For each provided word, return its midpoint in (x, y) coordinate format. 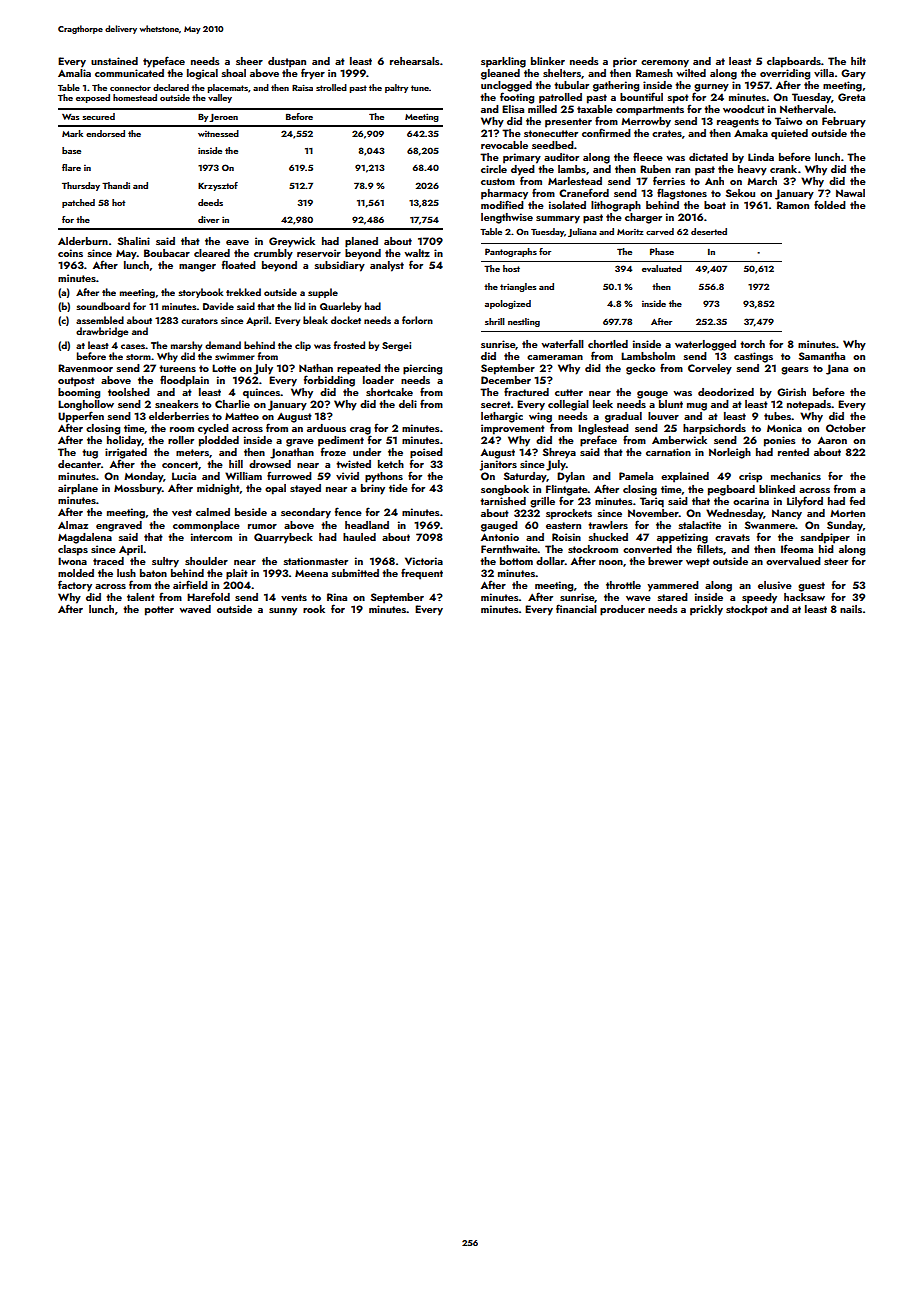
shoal (234, 73)
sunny (283, 612)
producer (622, 610)
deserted (709, 231)
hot (118, 202)
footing (517, 98)
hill (236, 464)
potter (159, 611)
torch (752, 344)
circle (494, 169)
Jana (837, 369)
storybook (200, 293)
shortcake (389, 392)
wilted (691, 73)
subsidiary (340, 266)
